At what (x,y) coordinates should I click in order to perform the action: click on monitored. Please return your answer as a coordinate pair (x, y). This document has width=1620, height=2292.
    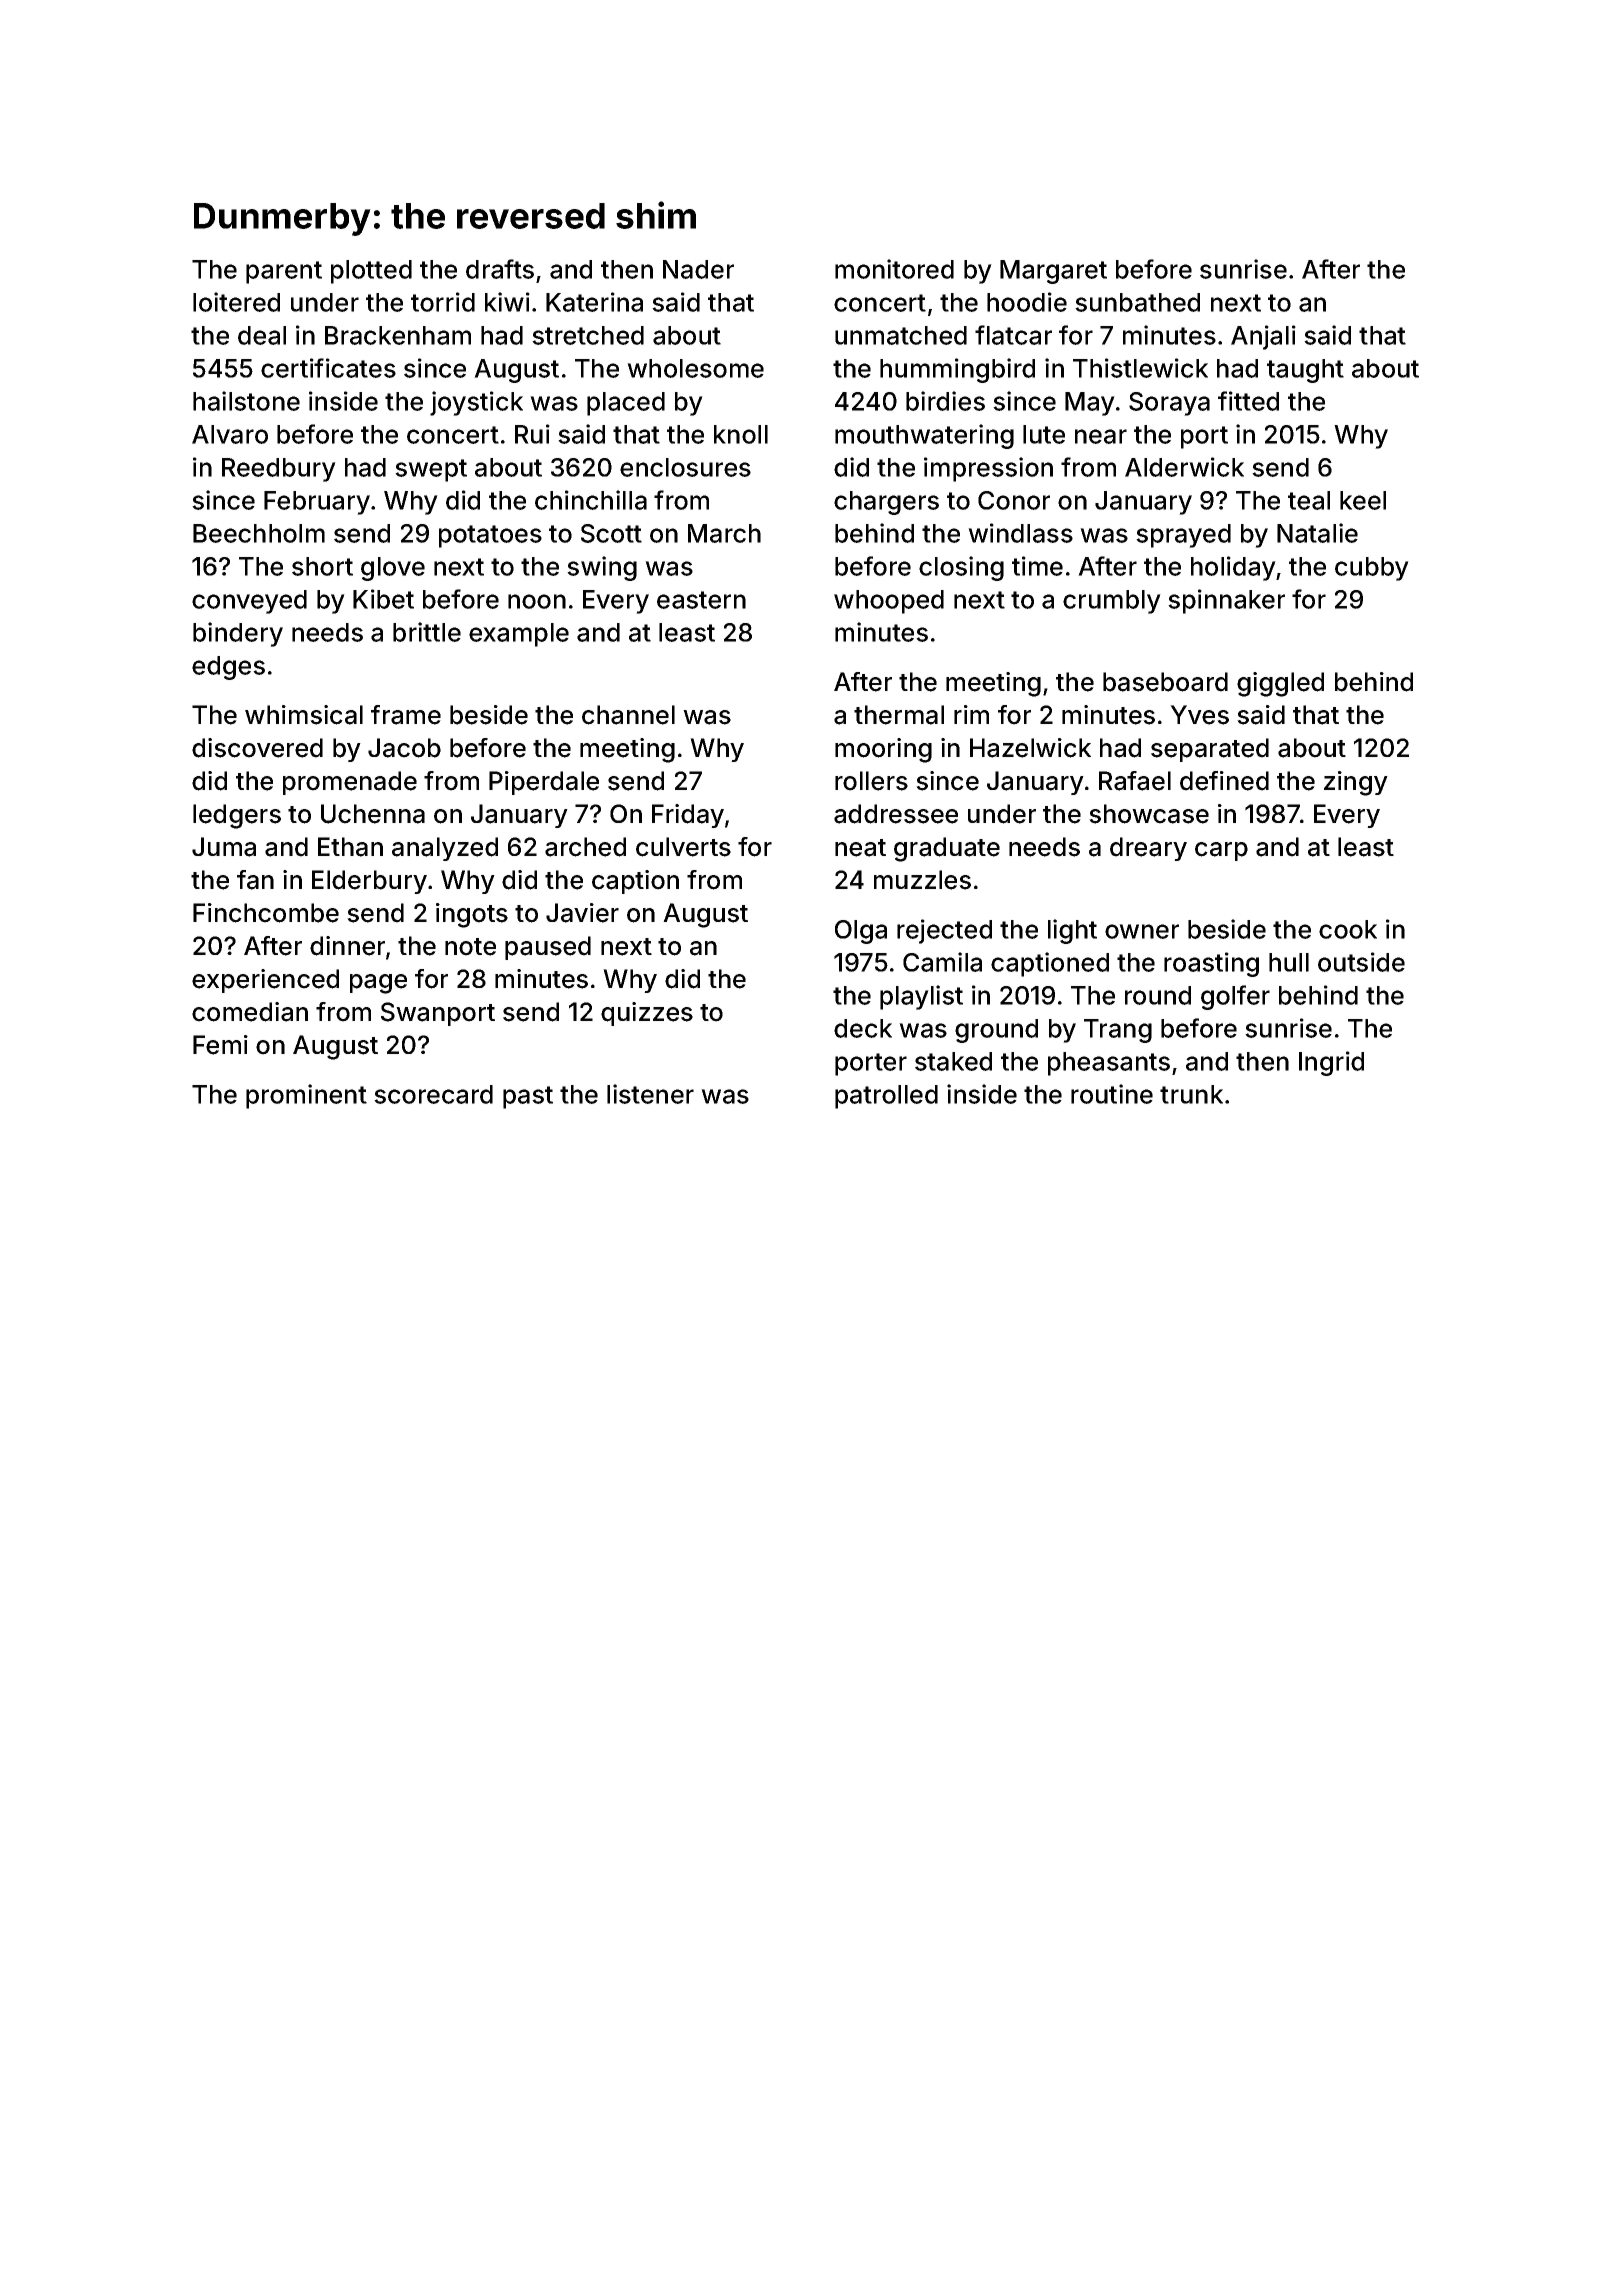
    Looking at the image, I should click on (894, 269).
